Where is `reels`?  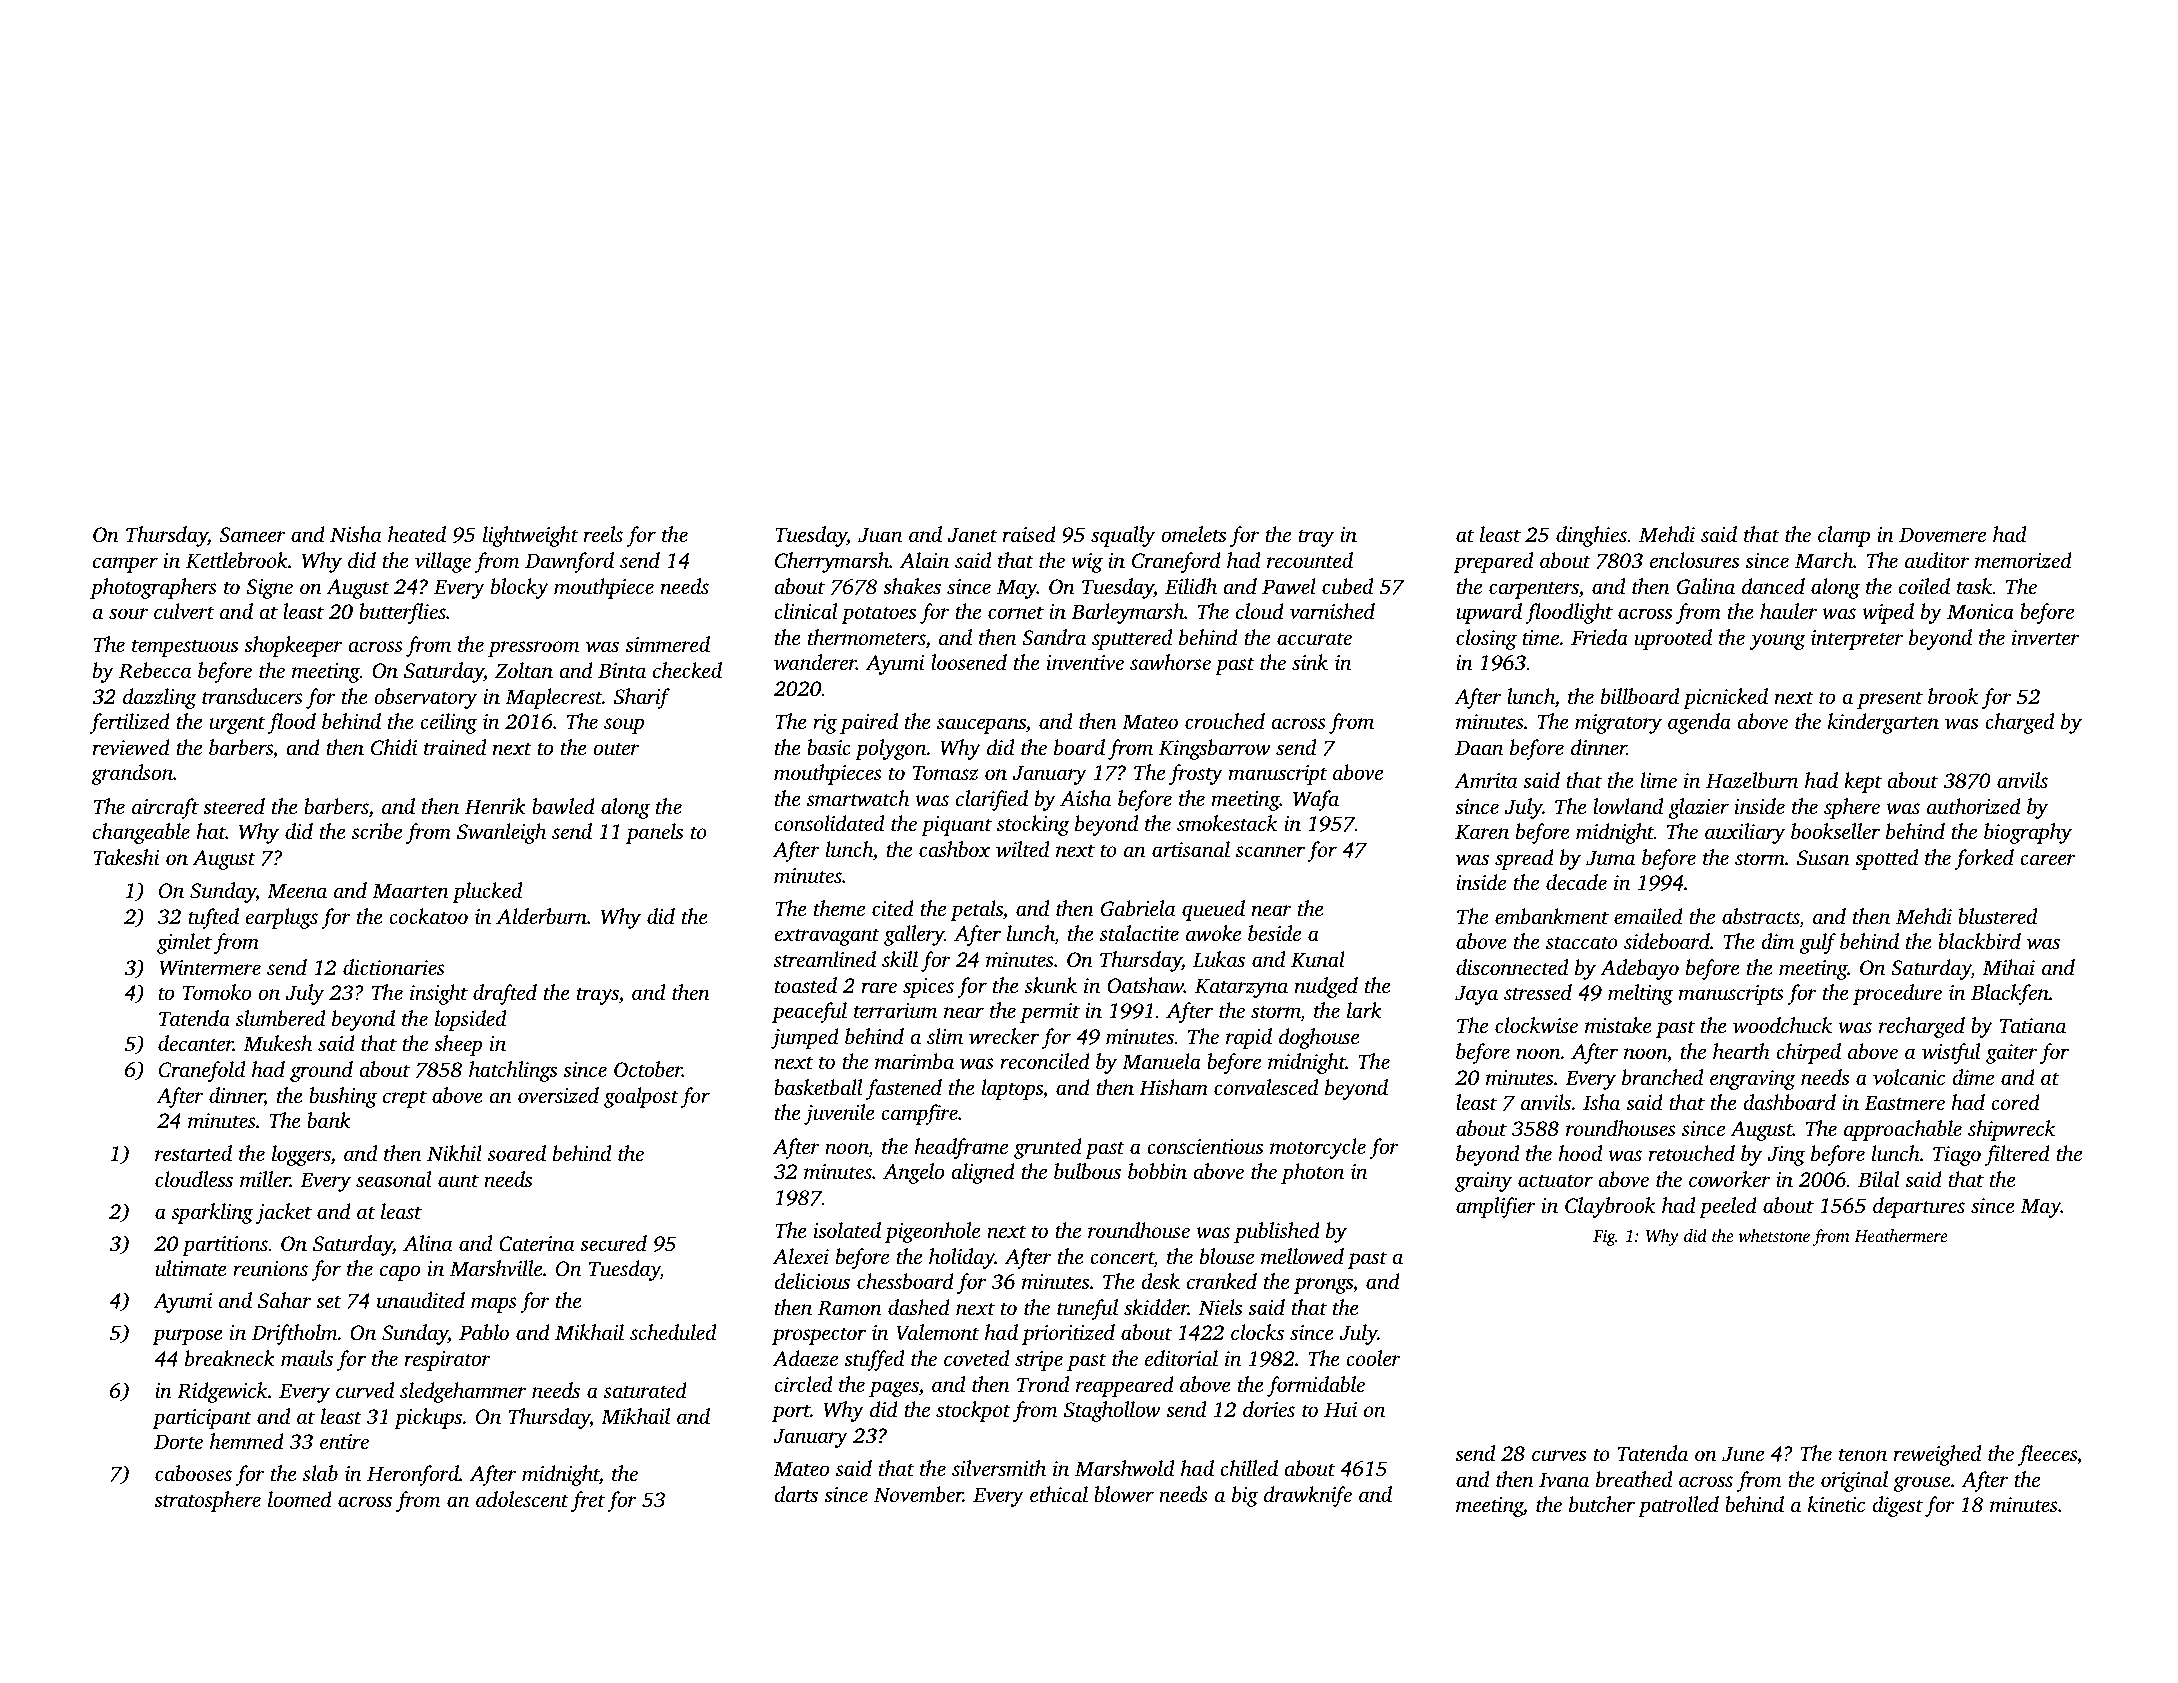 reels is located at coordinates (603, 534).
